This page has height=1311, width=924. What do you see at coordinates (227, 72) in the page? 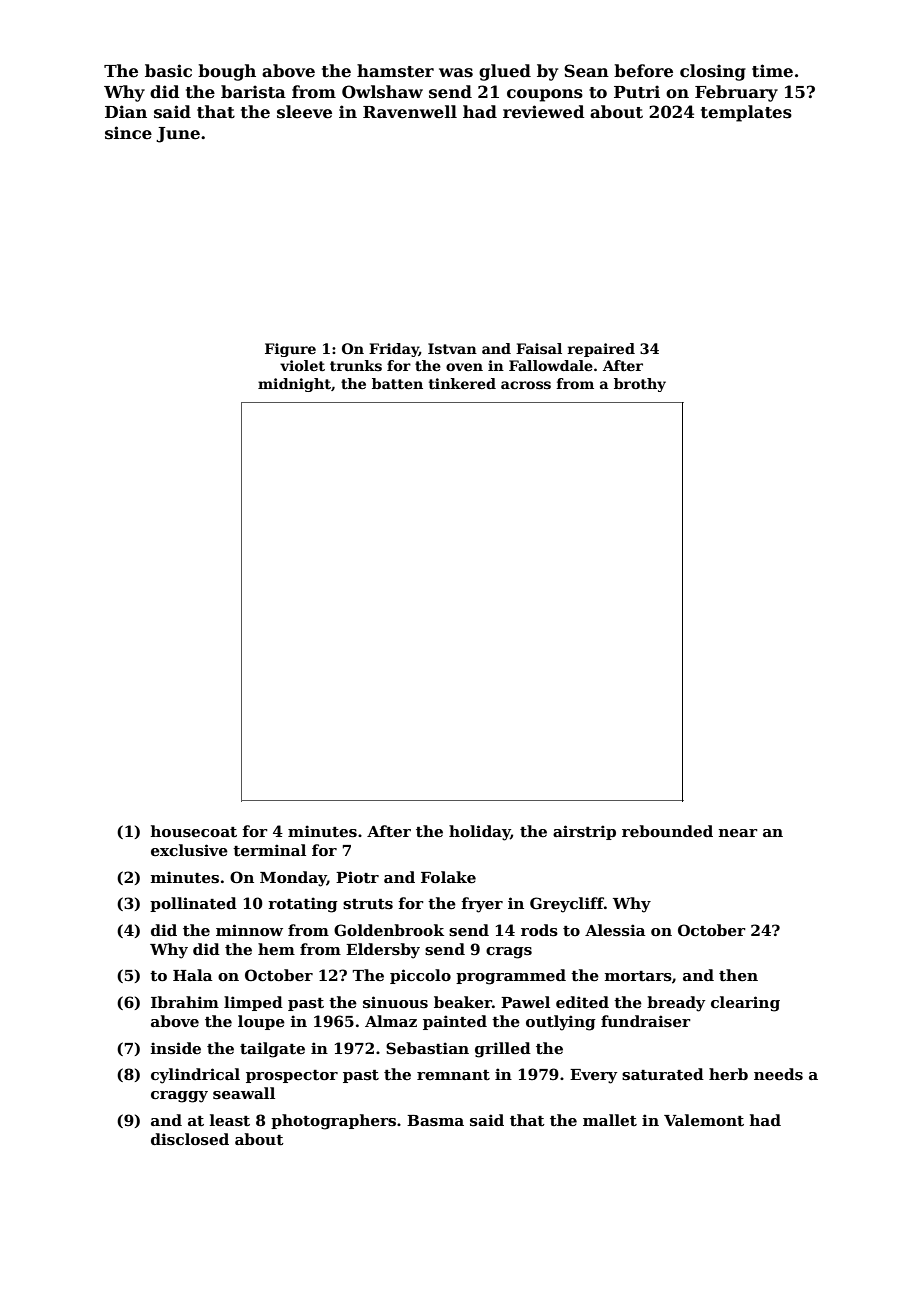
I see `bough` at bounding box center [227, 72].
